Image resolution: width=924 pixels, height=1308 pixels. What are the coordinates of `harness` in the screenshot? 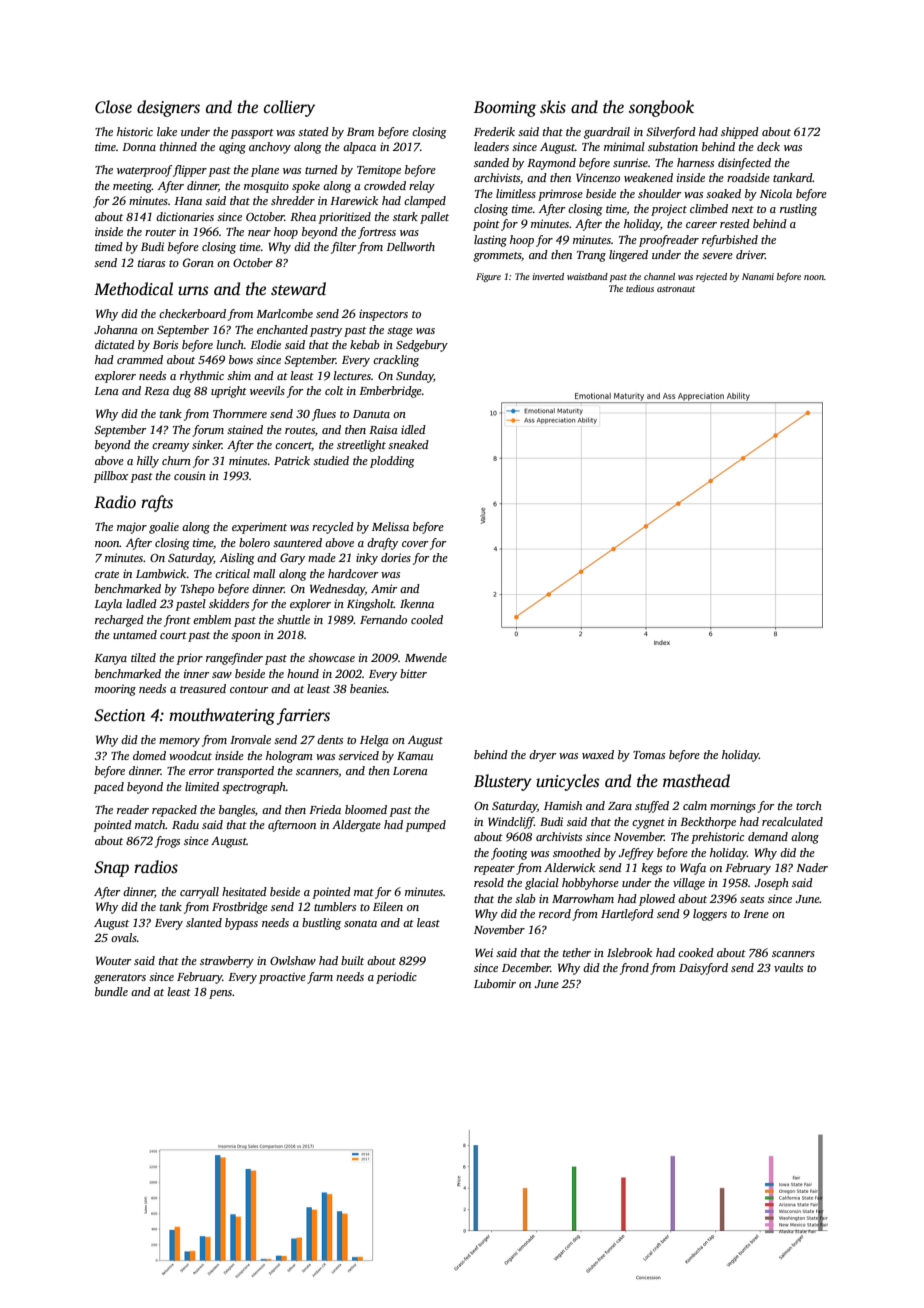 It's located at (695, 162).
